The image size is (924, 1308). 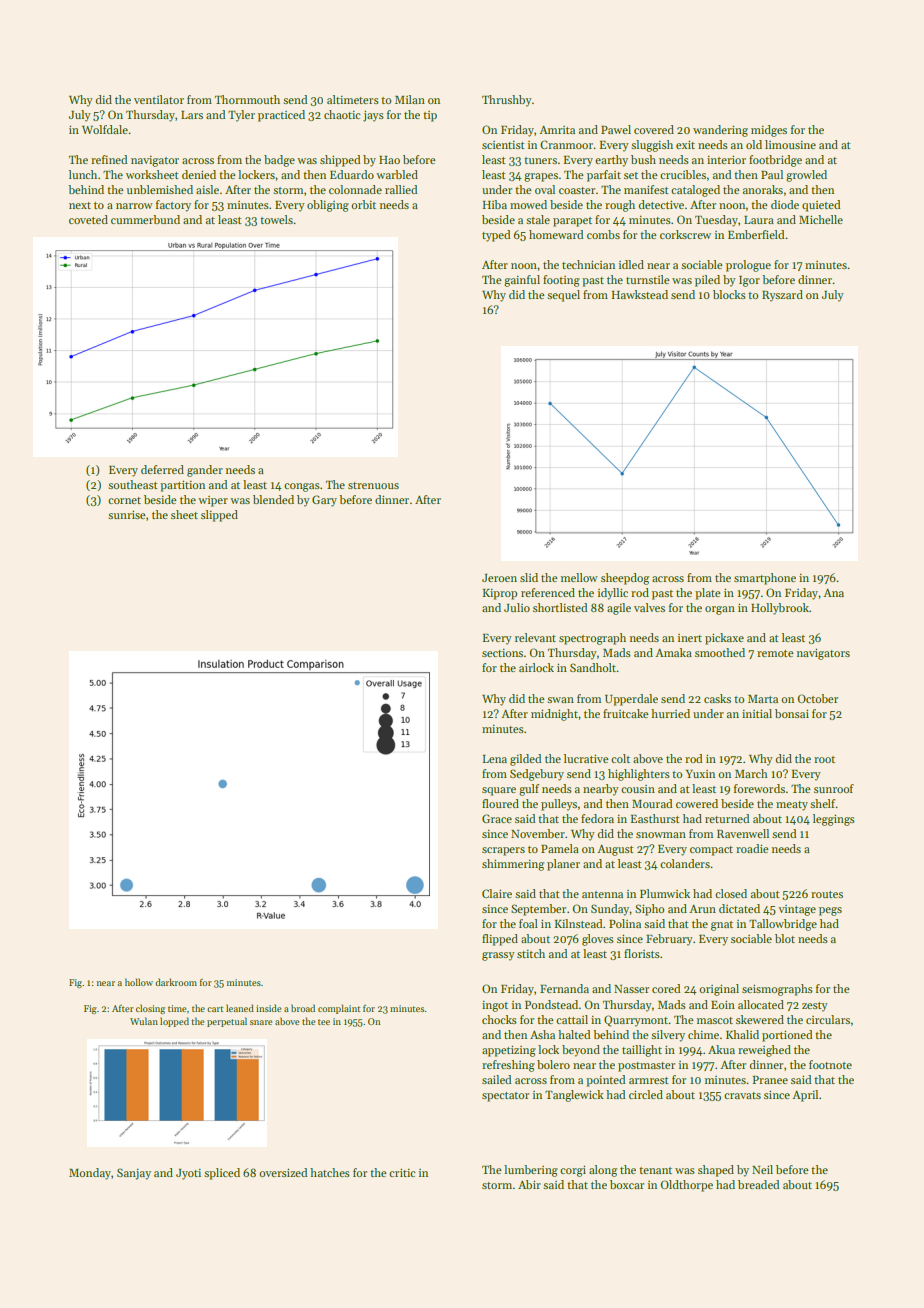 I want to click on ventilator, so click(x=159, y=99).
